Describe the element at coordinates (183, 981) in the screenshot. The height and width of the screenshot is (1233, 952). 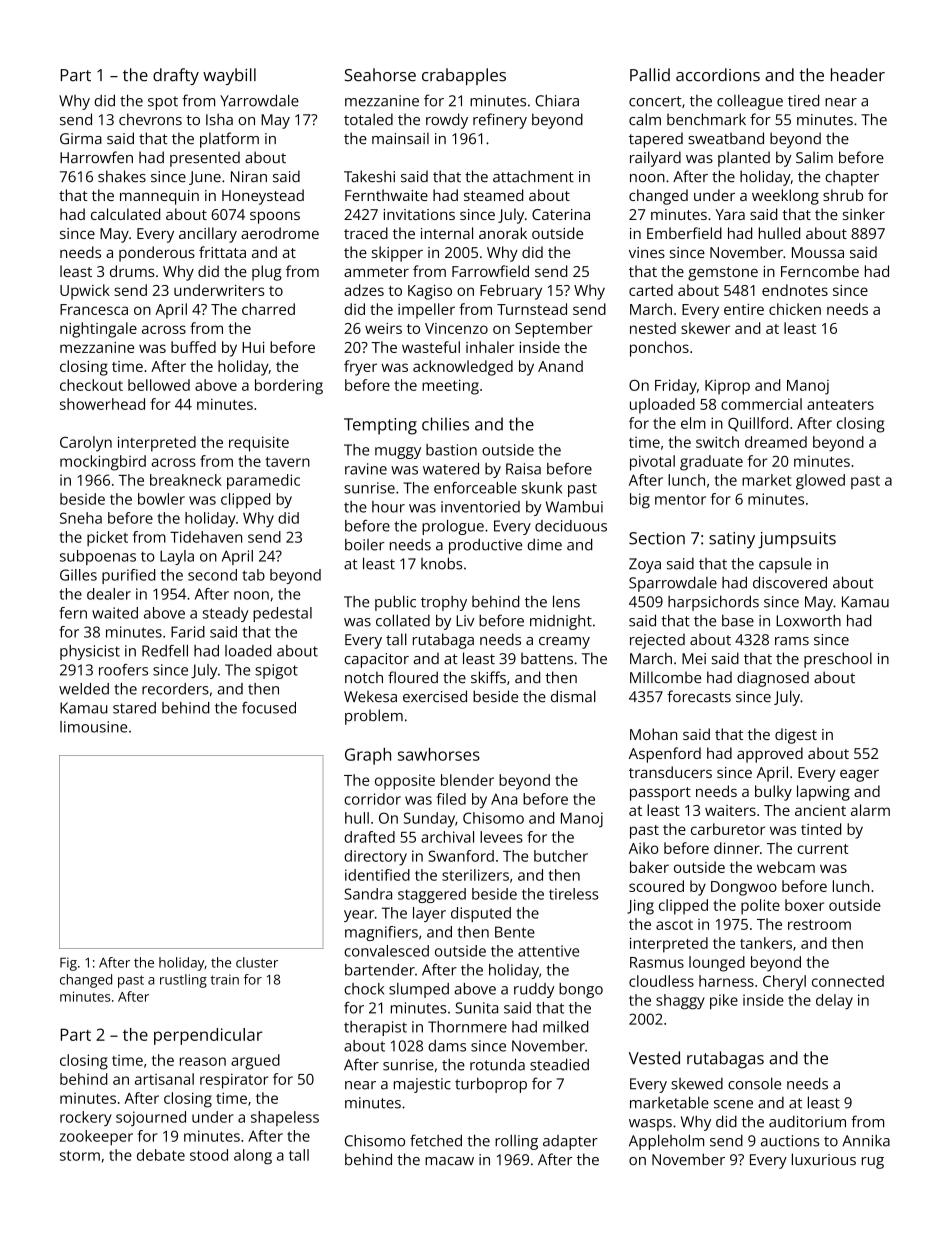
I see `rustling` at that location.
